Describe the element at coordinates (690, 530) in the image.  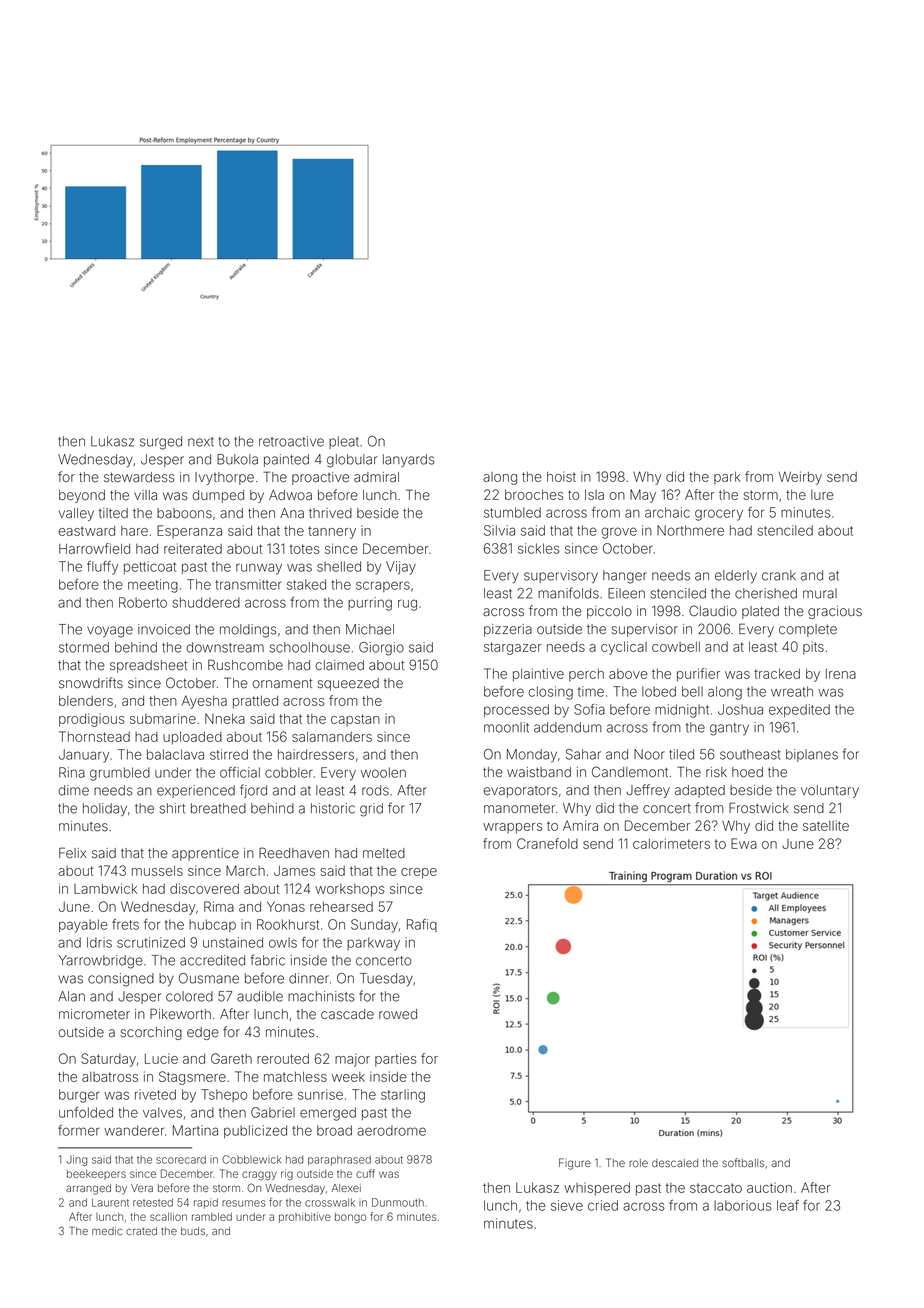
I see `Northmere` at that location.
